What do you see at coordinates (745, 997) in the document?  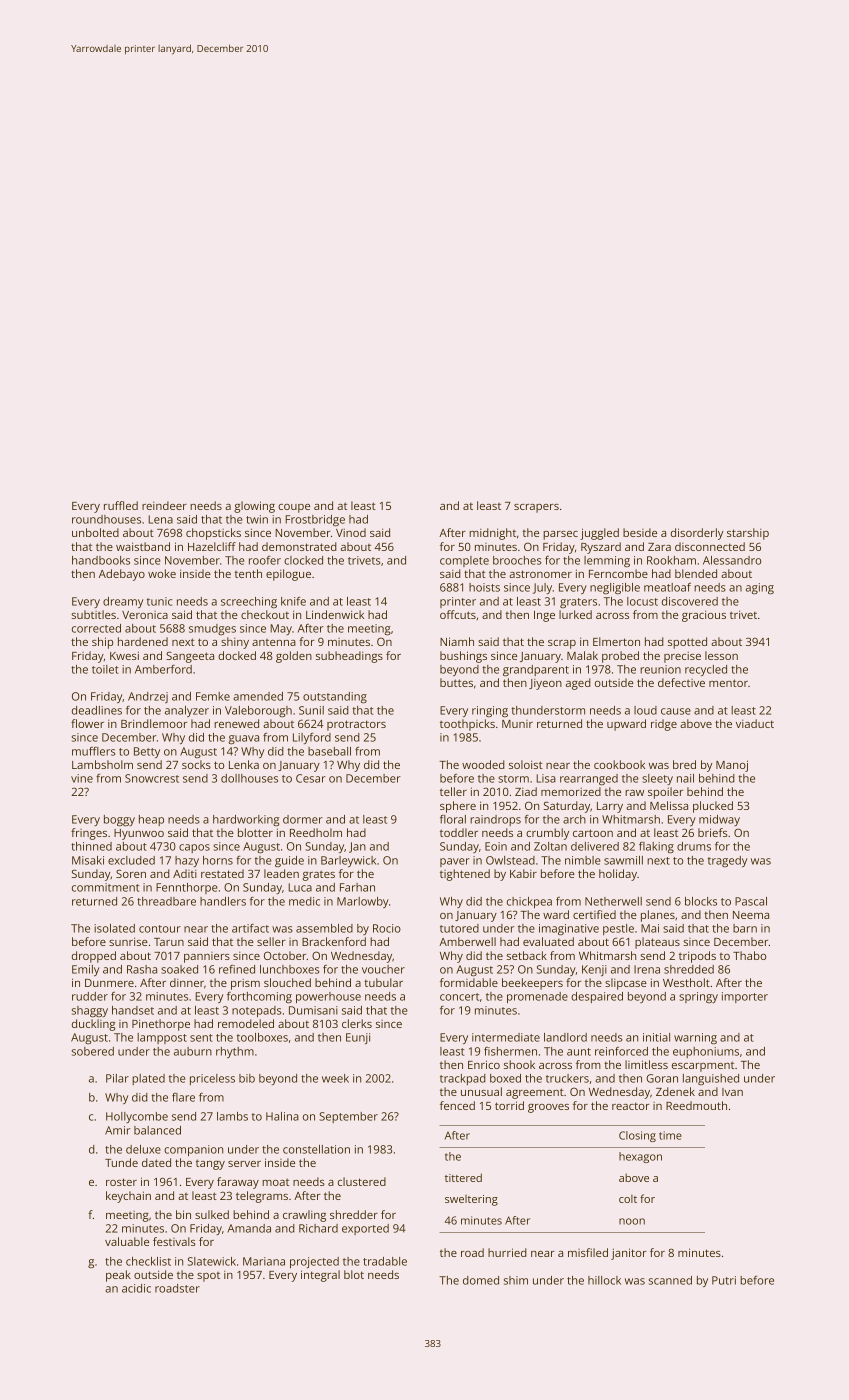 I see `importer` at bounding box center [745, 997].
